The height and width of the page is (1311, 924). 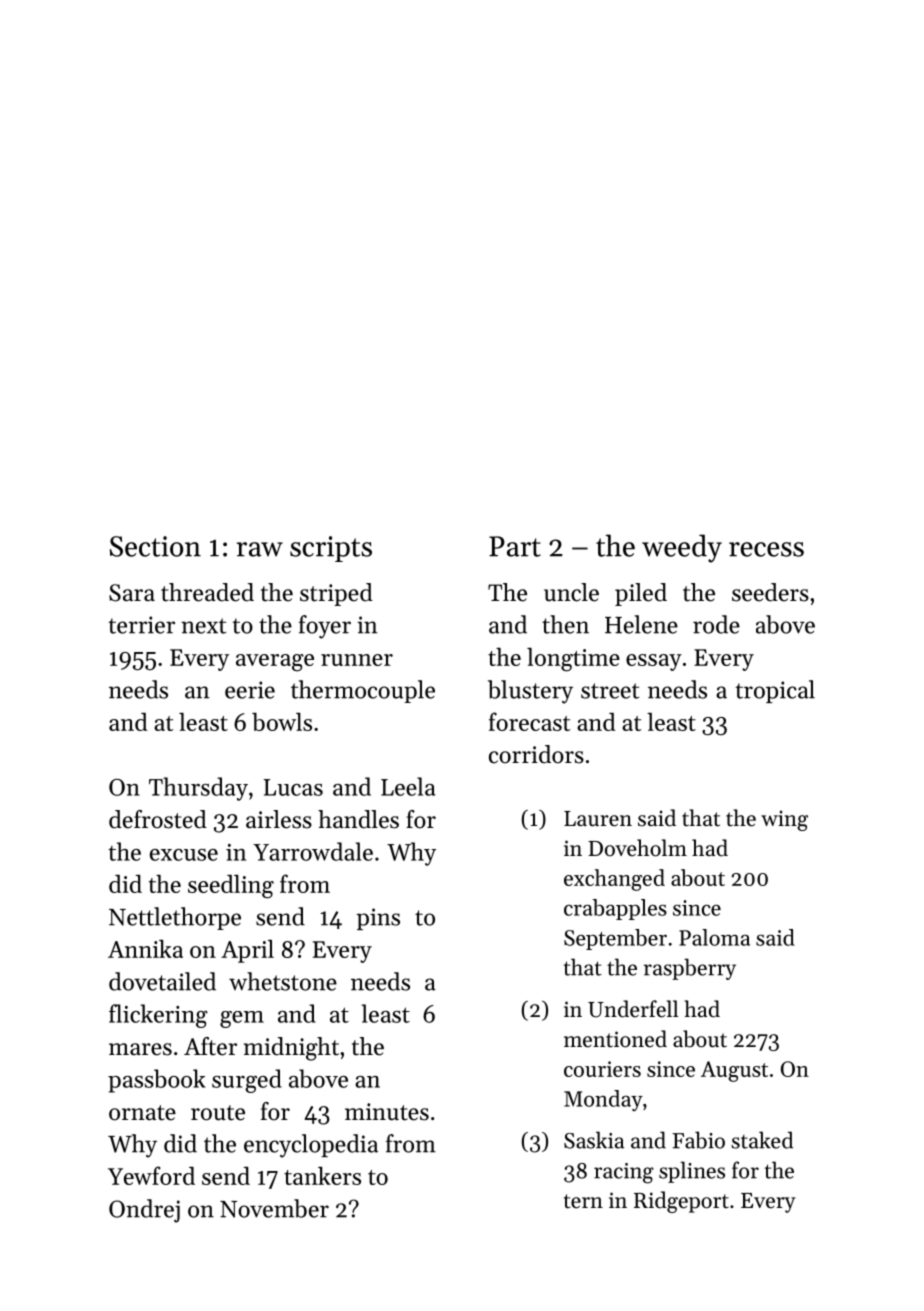 What do you see at coordinates (247, 951) in the page?
I see `April` at bounding box center [247, 951].
